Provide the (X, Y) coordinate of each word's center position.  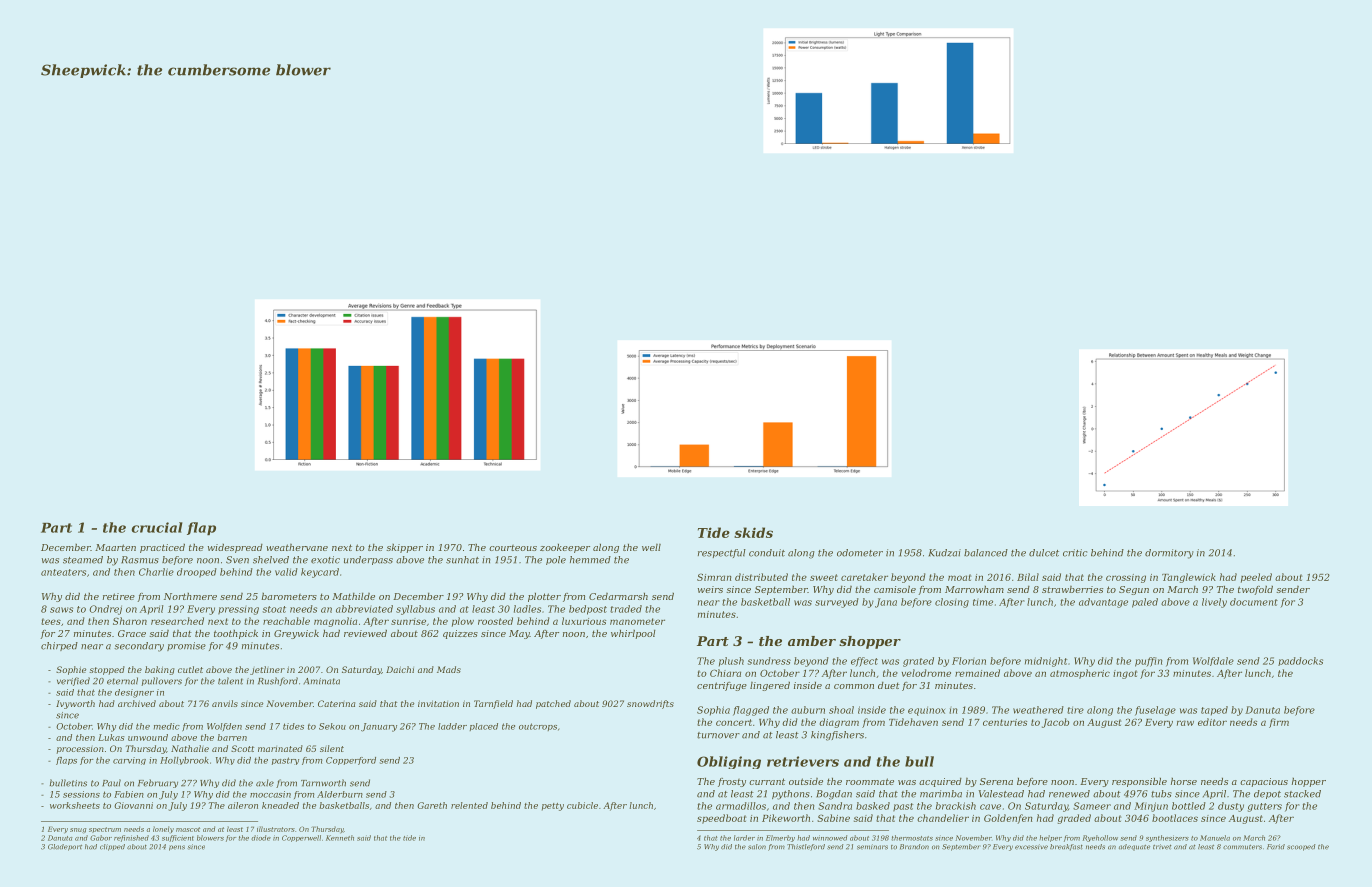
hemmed (590, 560)
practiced (162, 548)
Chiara (725, 673)
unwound (148, 737)
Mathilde (353, 596)
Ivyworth (75, 704)
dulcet (1044, 553)
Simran (714, 577)
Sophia (713, 711)
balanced (986, 553)
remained (977, 673)
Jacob (1055, 723)
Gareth (432, 805)
